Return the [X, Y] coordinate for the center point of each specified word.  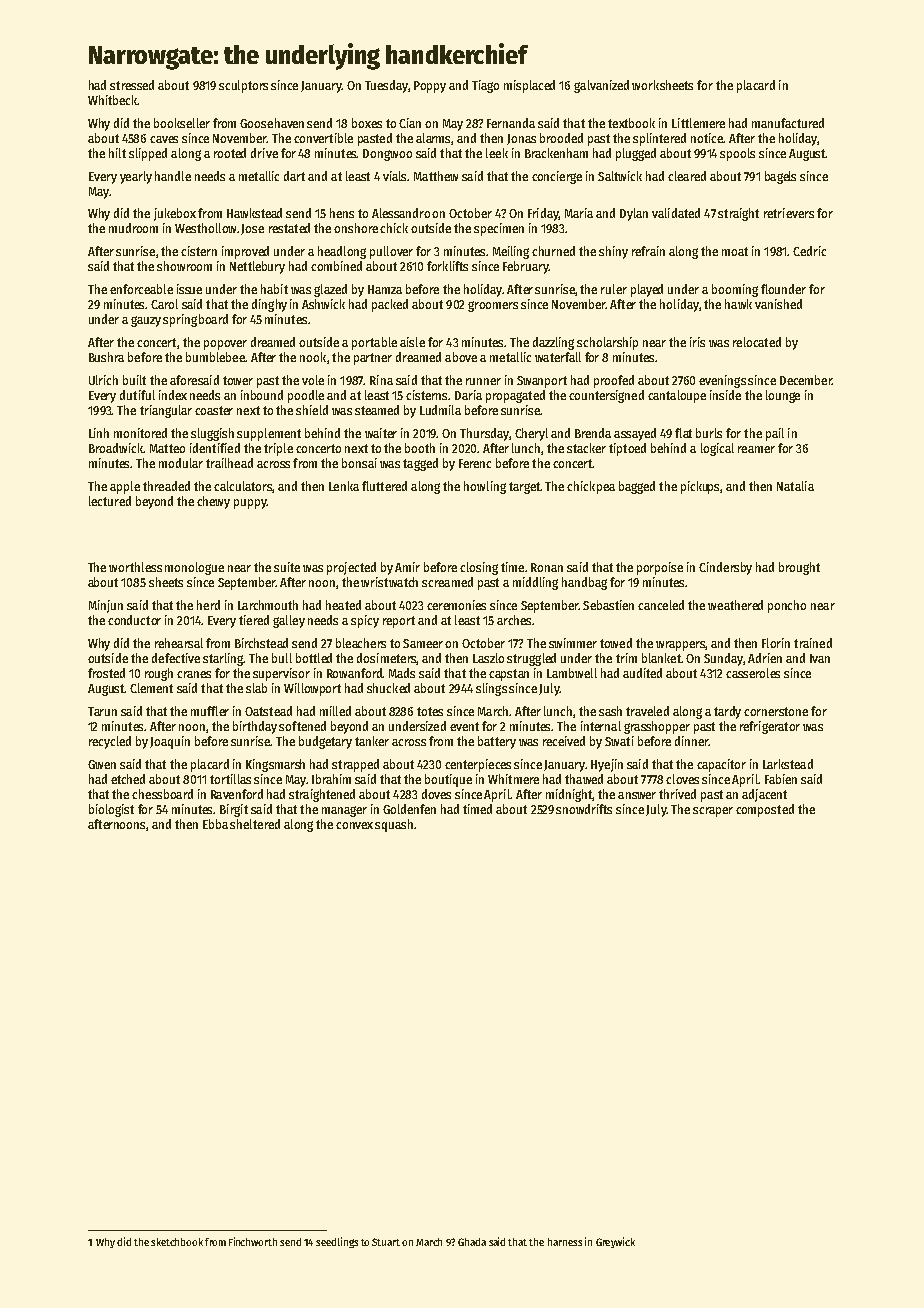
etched [128, 779]
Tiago [485, 86]
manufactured [788, 123]
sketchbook [177, 1242]
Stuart [386, 1242]
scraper [713, 812]
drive [264, 153]
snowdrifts [584, 809]
